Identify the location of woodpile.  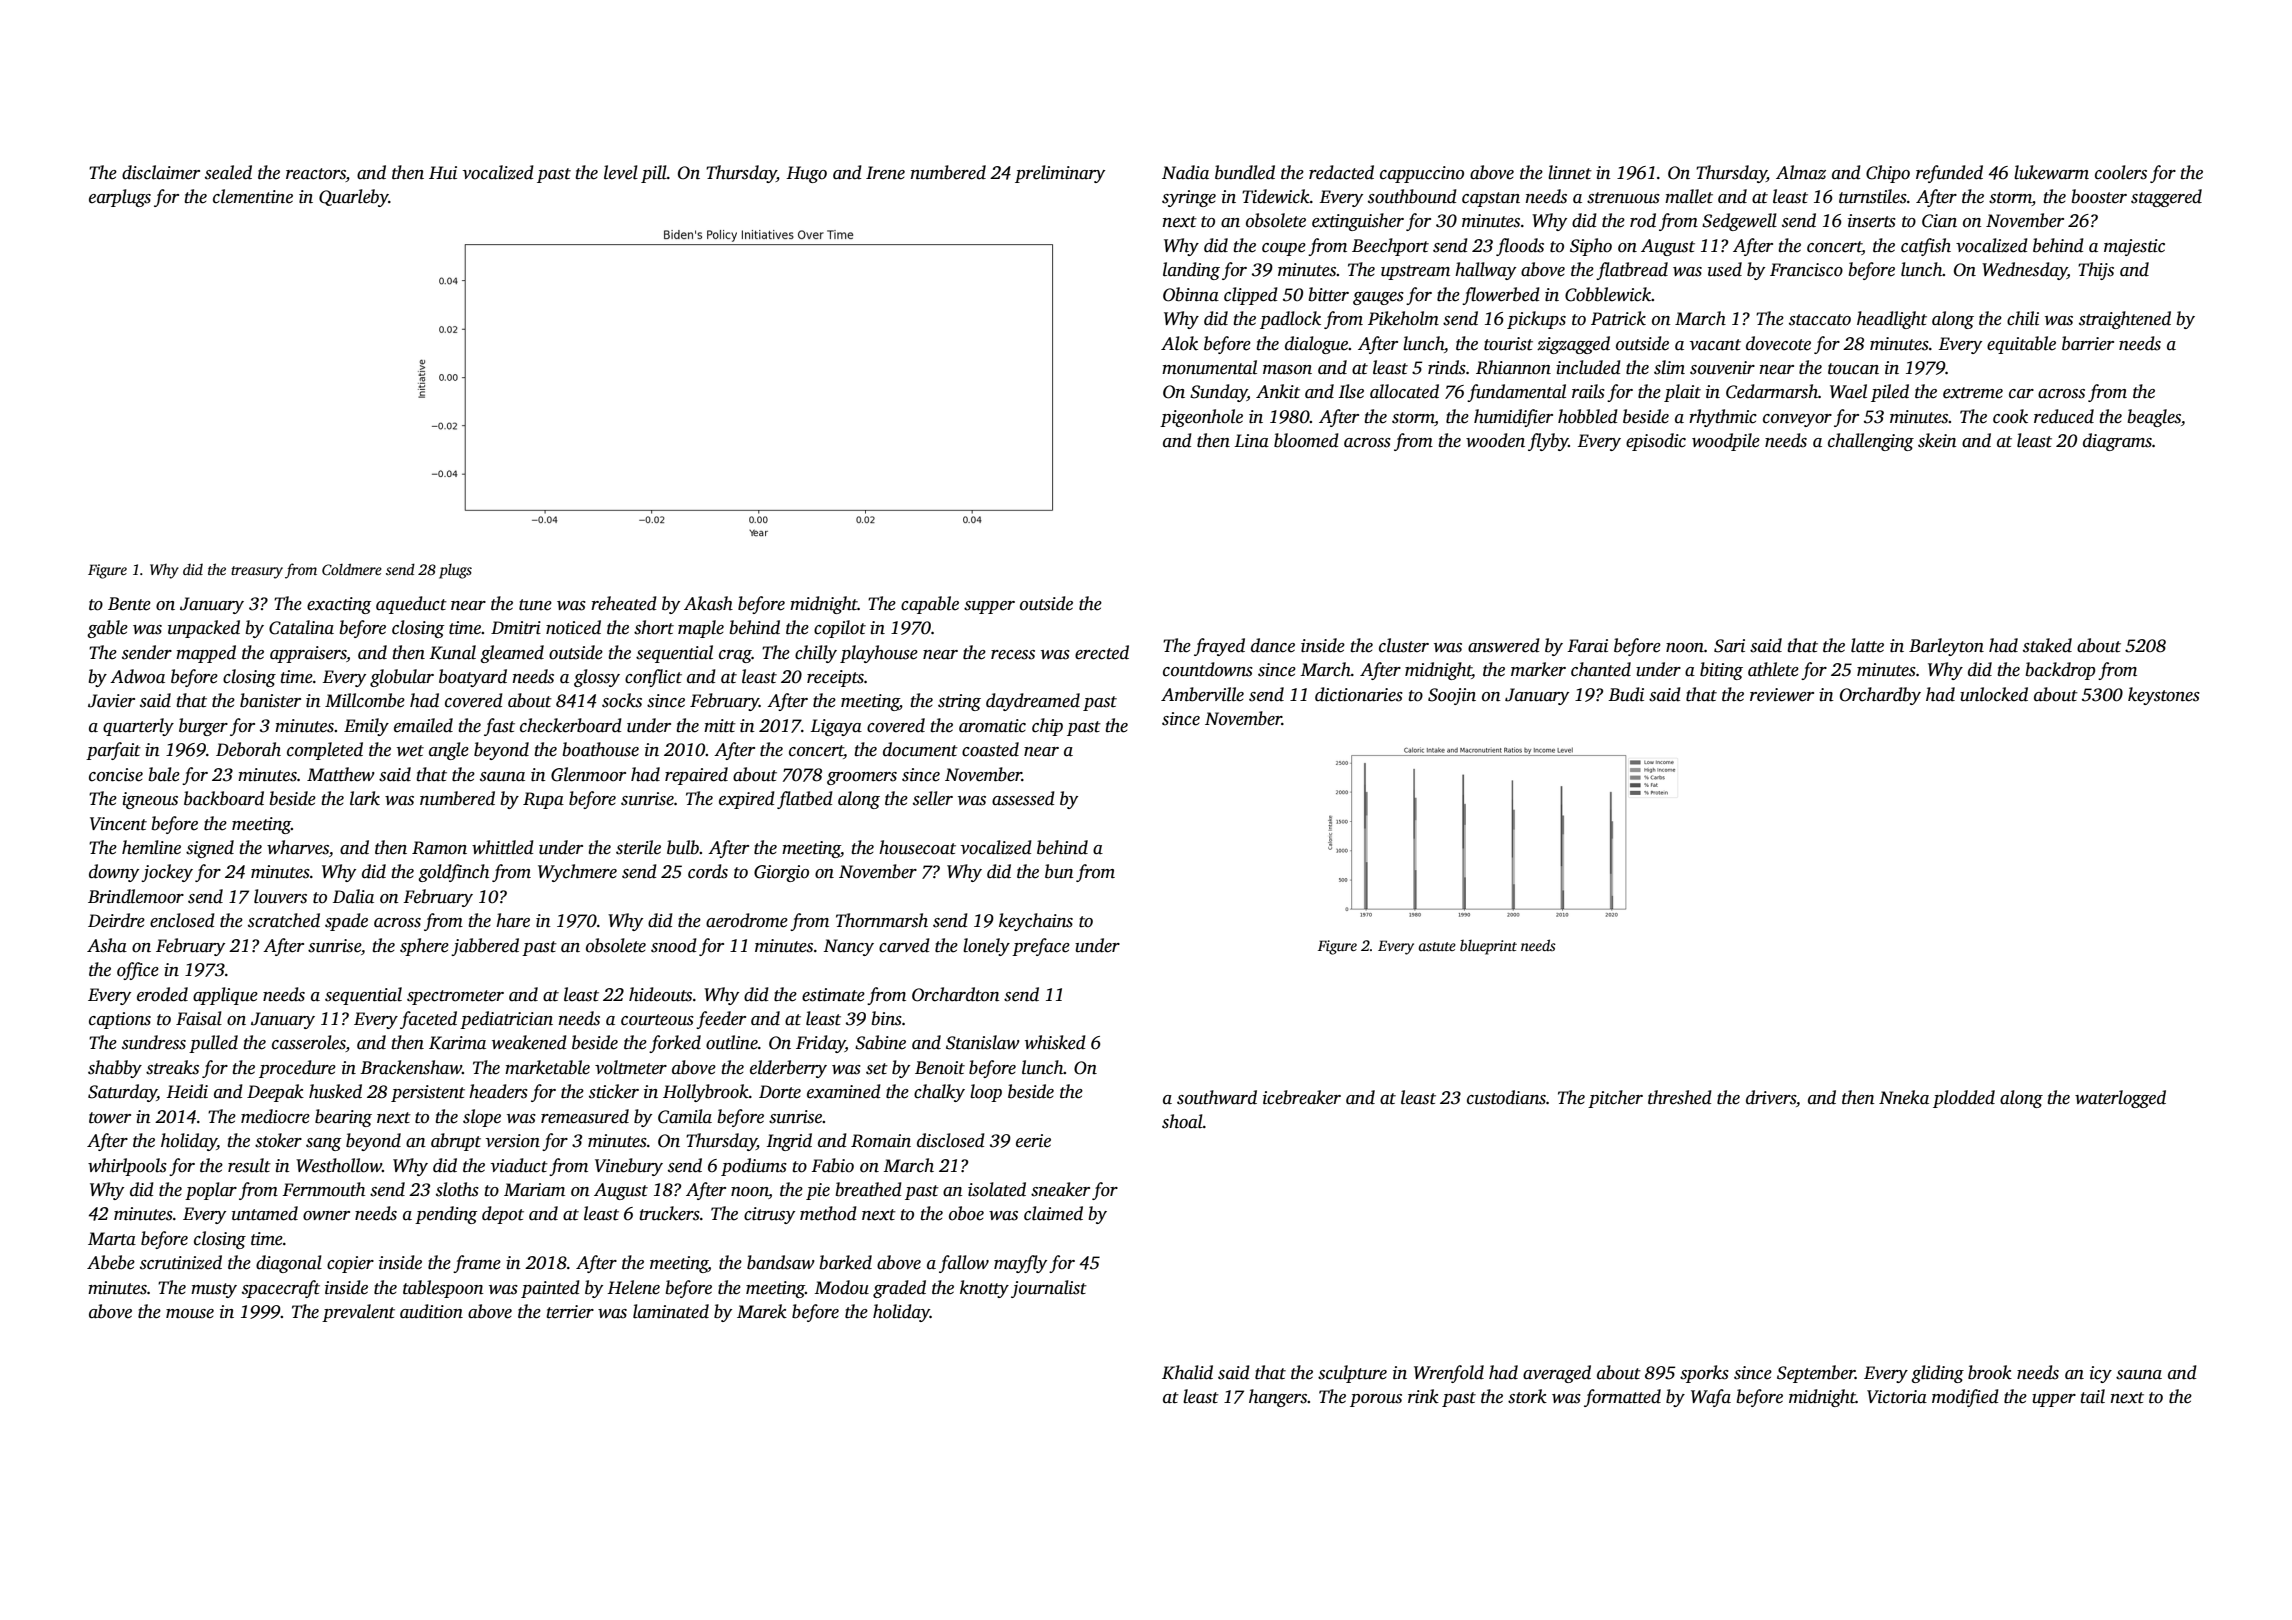
(1726, 442).
